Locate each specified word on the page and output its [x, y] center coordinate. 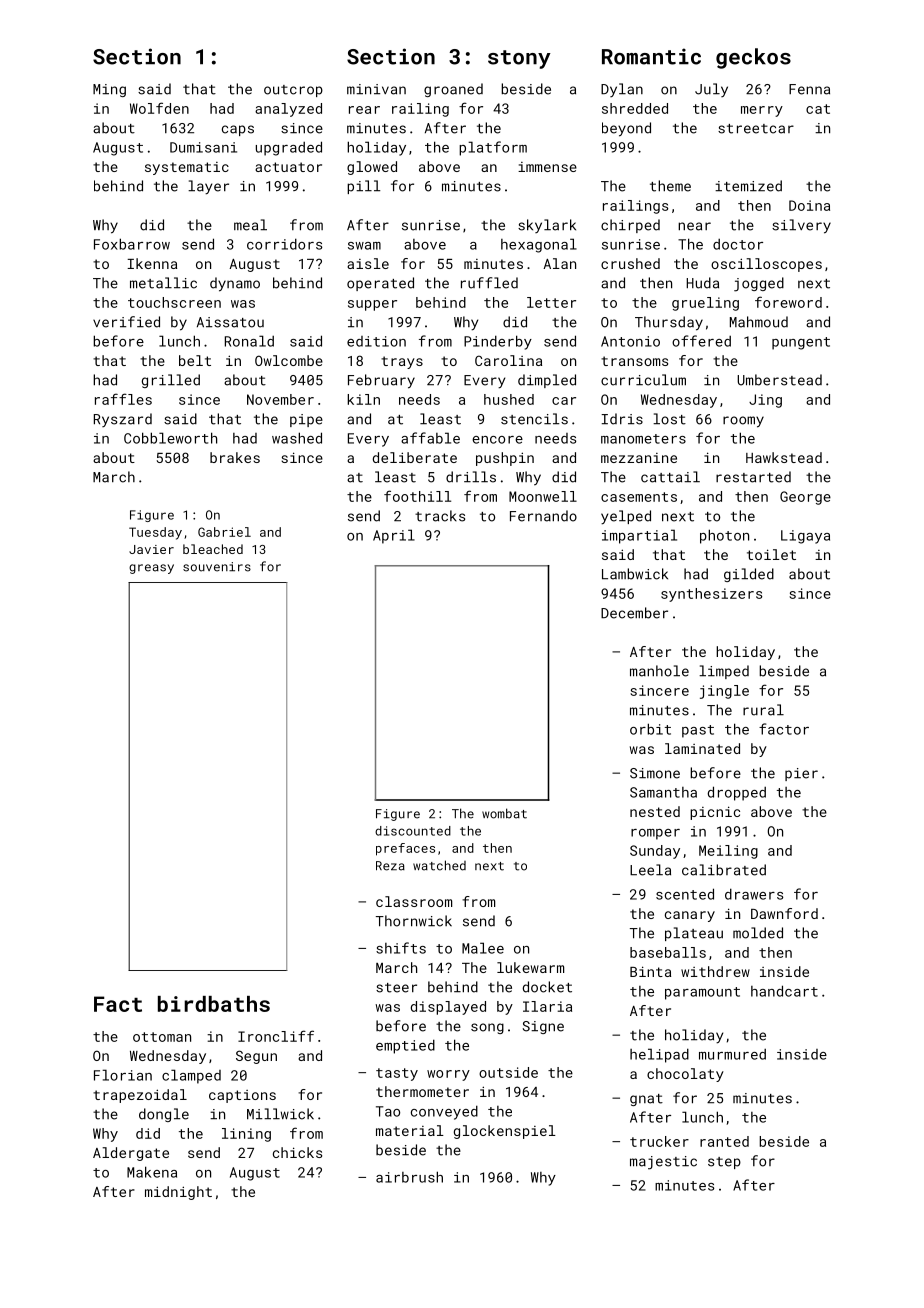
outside [508, 1072]
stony [519, 59]
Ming [109, 90]
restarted [753, 477]
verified [126, 322]
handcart [784, 991]
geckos [753, 58]
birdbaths [214, 1004]
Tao [388, 1111]
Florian [123, 1075]
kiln [363, 399]
